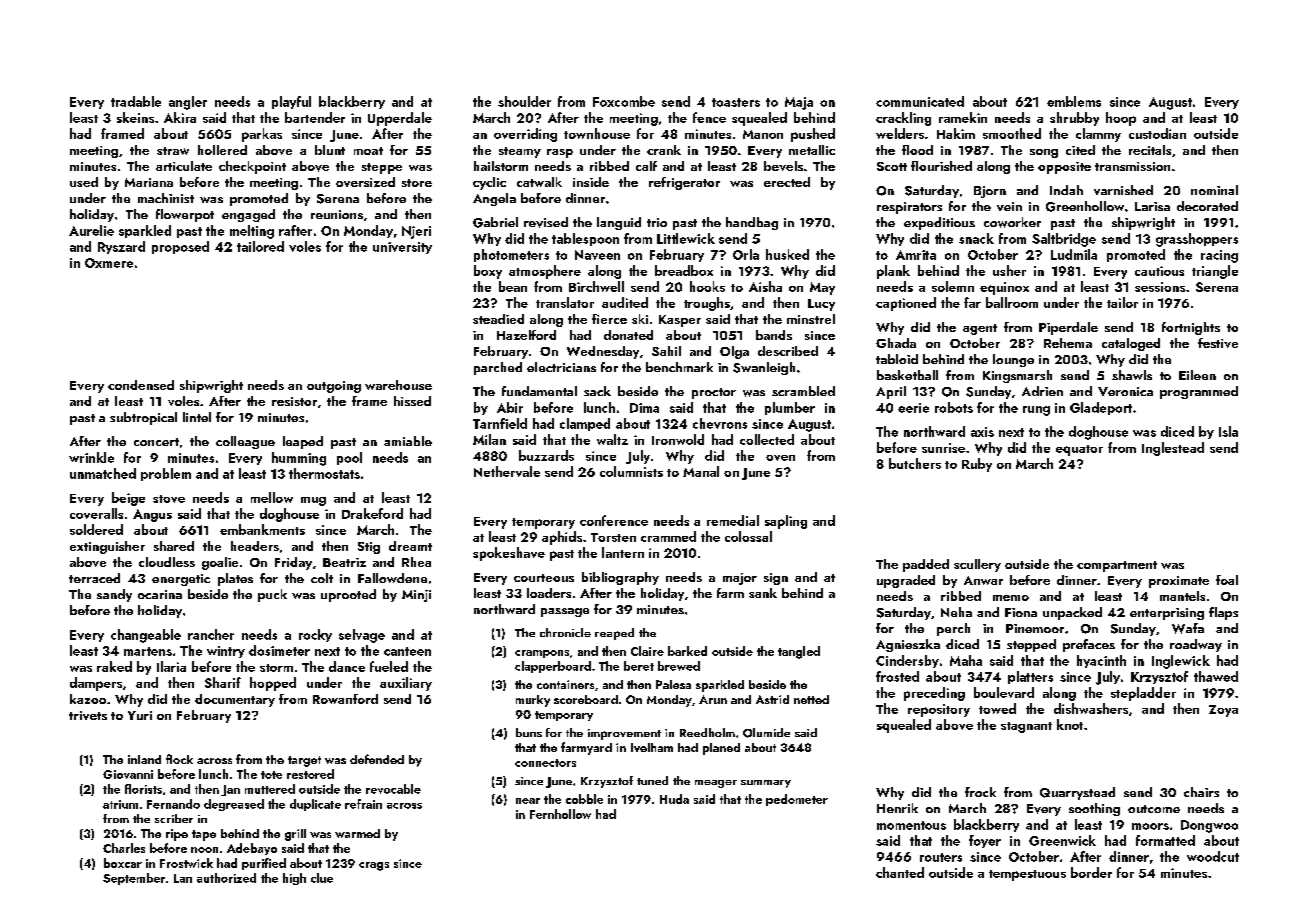 Image resolution: width=1308 pixels, height=924 pixels. I want to click on cataloged, so click(1131, 344).
